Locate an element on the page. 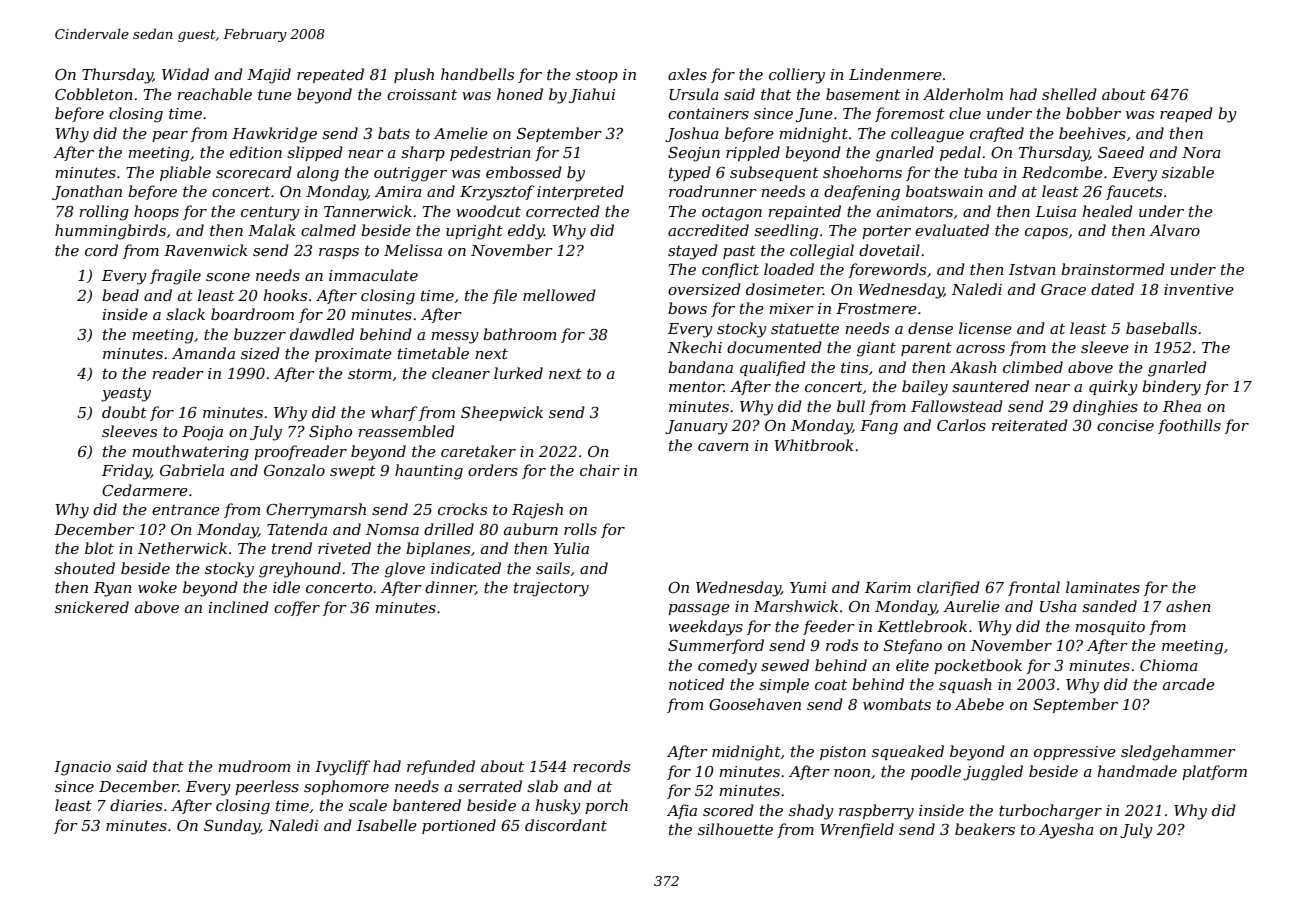 The width and height of the page is (1308, 924). orders is located at coordinates (493, 470).
